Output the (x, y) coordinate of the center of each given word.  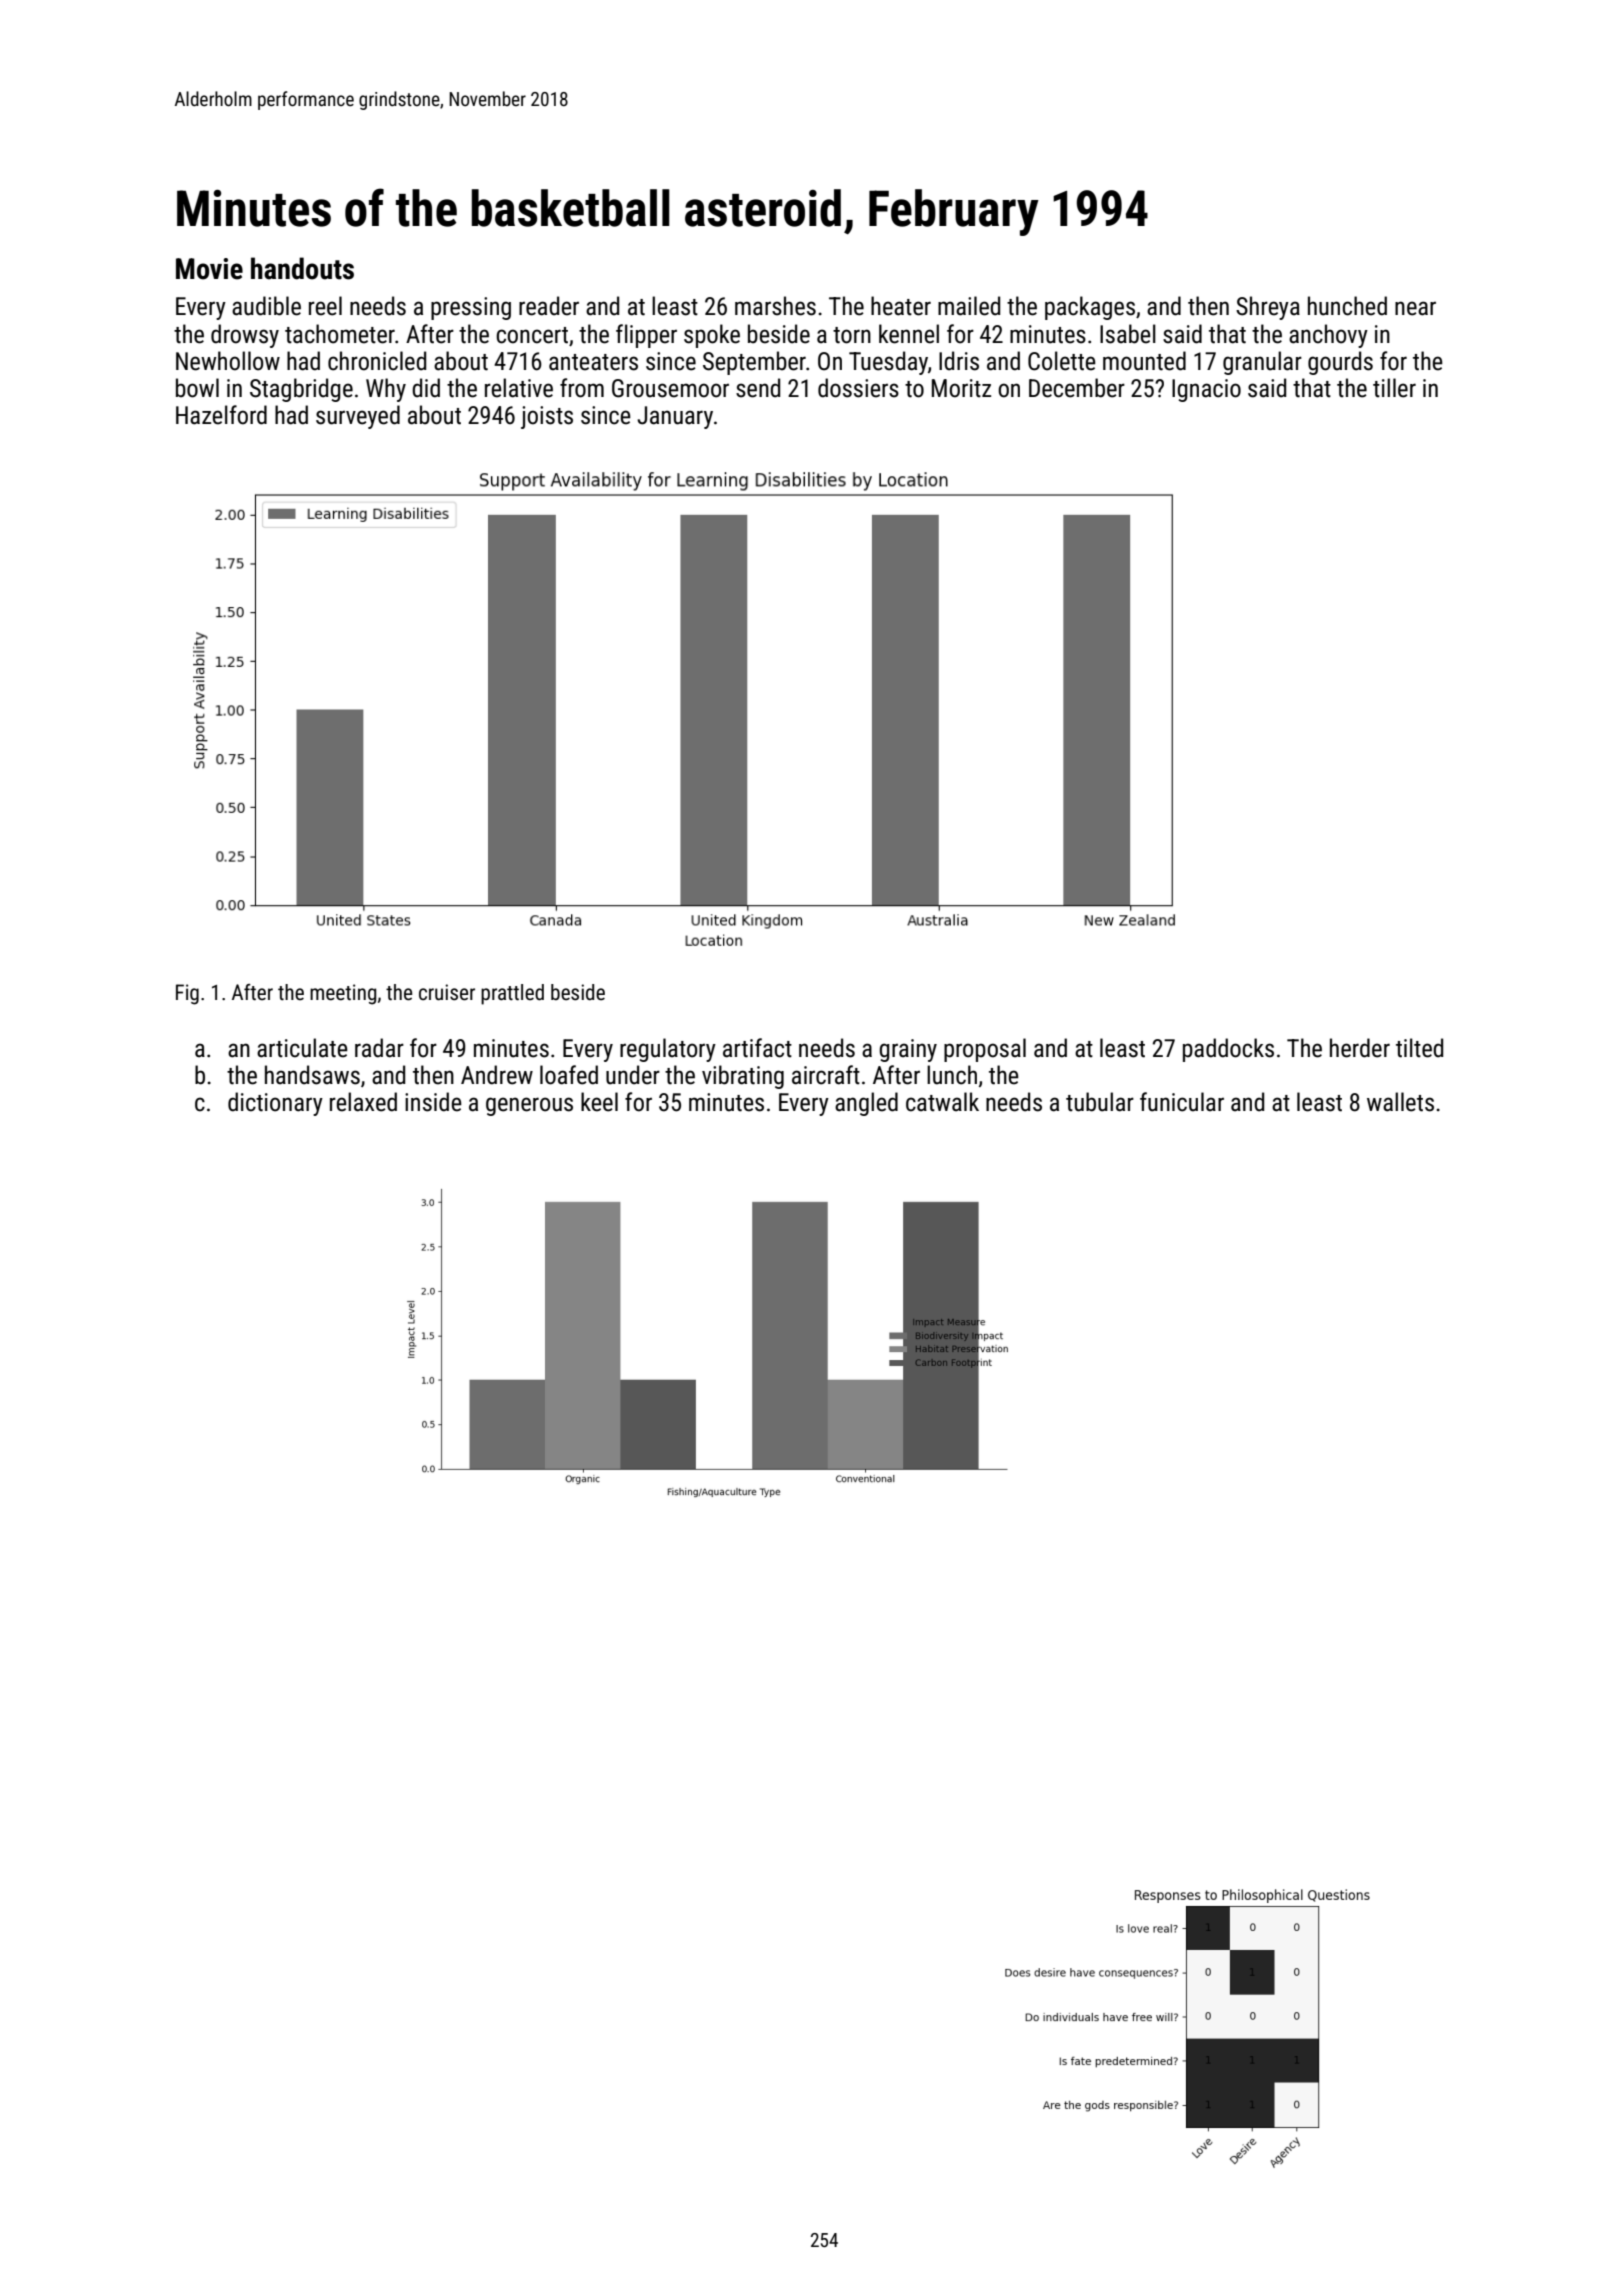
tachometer (340, 334)
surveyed (358, 417)
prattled (512, 994)
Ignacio (1206, 390)
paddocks (1228, 1050)
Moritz (961, 388)
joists (547, 417)
